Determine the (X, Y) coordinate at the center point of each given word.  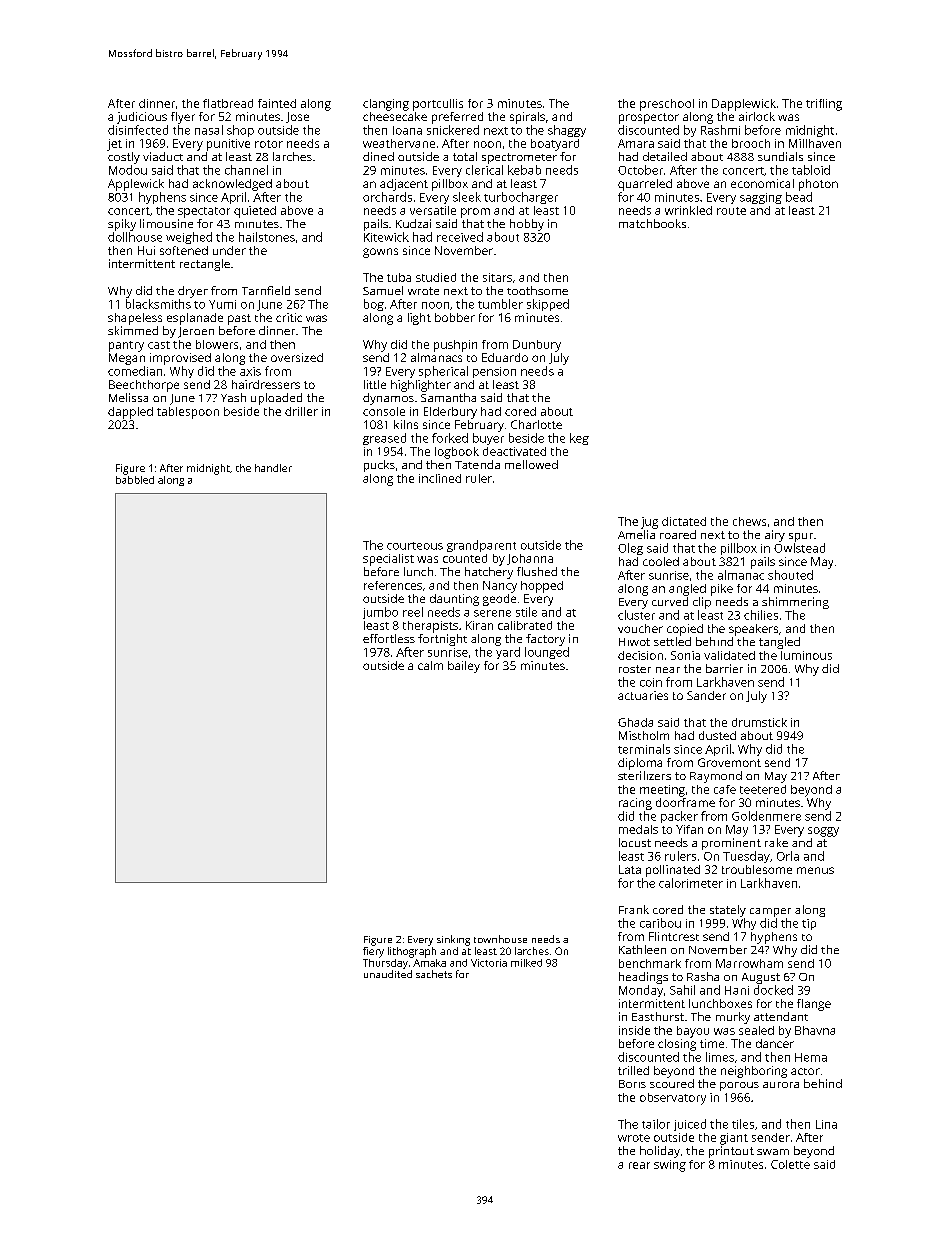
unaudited (388, 974)
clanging (386, 105)
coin (651, 682)
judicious (142, 118)
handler (273, 468)
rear (639, 1165)
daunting (454, 600)
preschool (667, 105)
